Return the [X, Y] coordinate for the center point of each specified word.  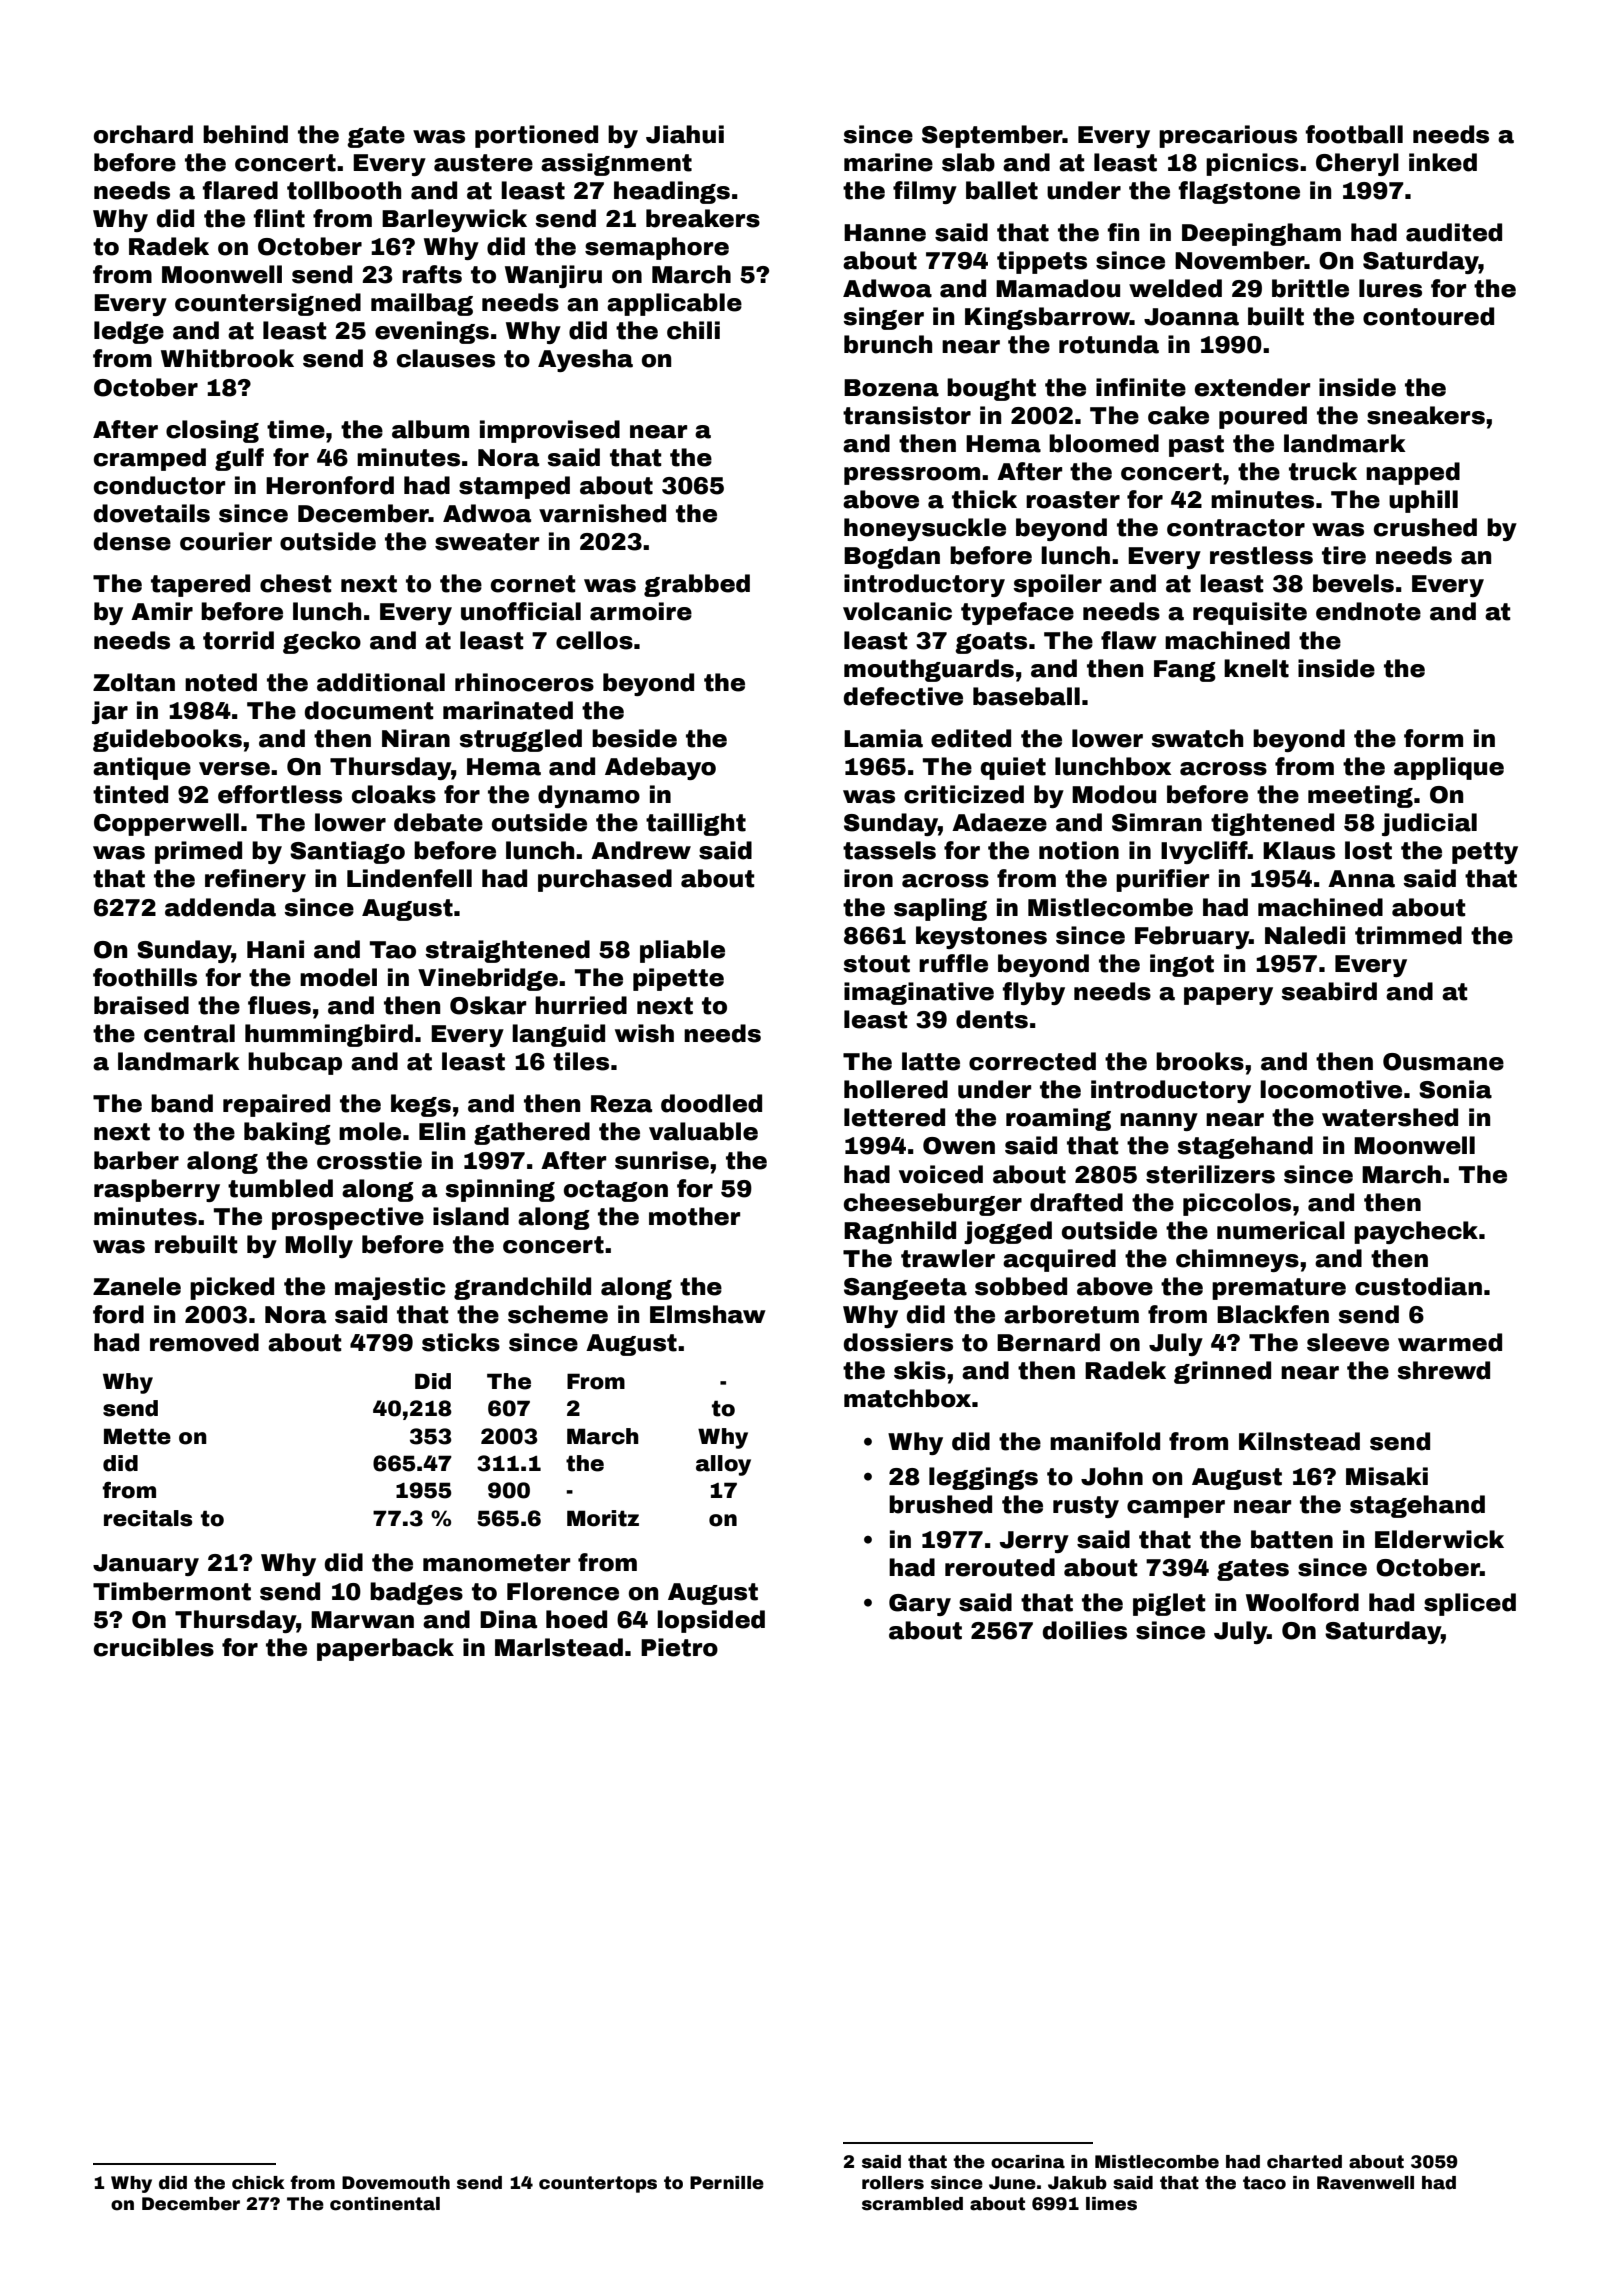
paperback [385, 1649]
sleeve [1348, 1342]
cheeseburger [933, 1204]
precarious [1228, 136]
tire [1344, 555]
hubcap [295, 1063]
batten [1292, 1539]
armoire [641, 611]
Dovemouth [396, 2183]
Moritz [603, 1518]
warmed [1450, 1342]
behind [245, 134]
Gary [920, 1605]
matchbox [907, 1398]
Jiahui [685, 134]
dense [132, 541]
